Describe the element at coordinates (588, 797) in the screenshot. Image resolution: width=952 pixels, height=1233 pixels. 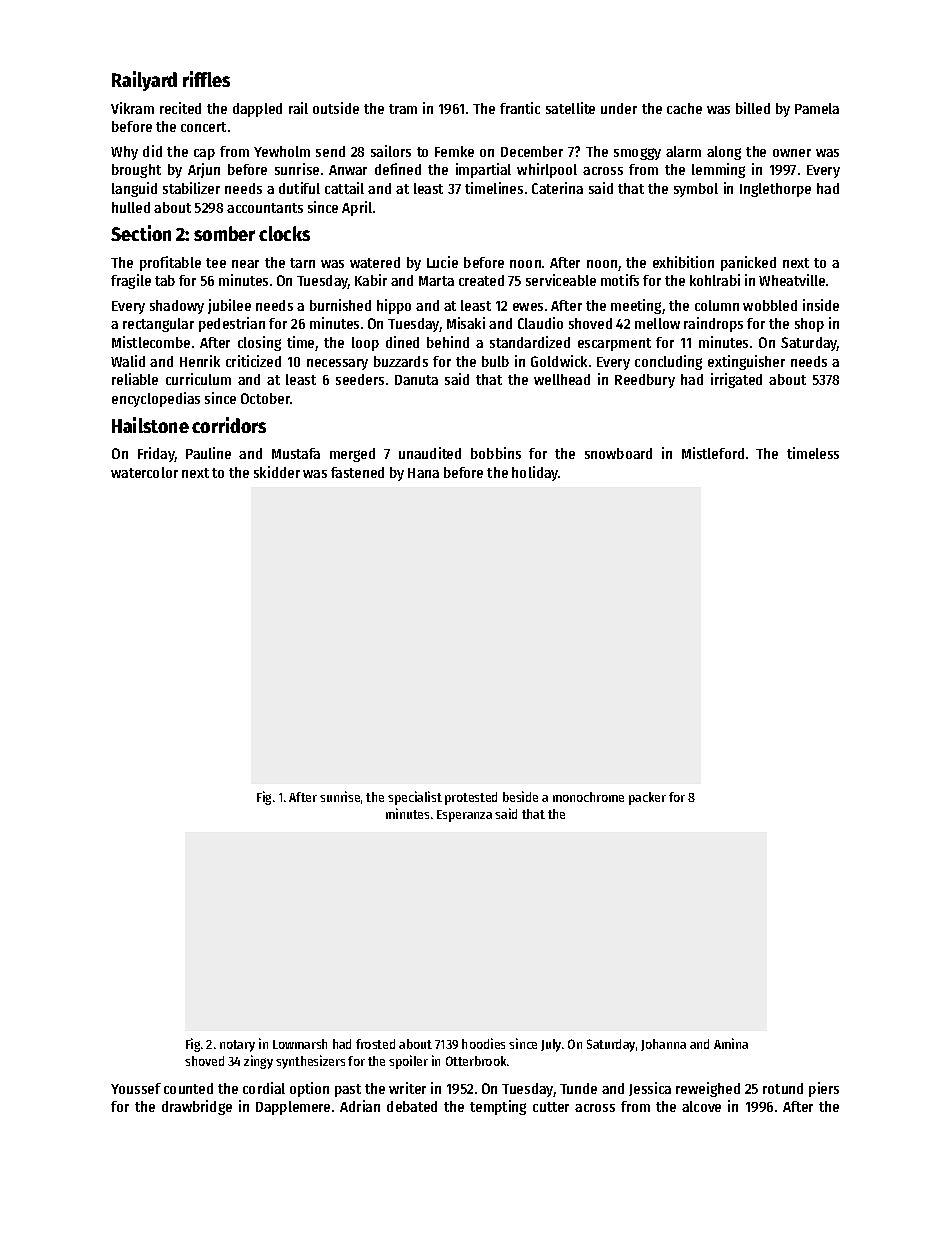
I see `monochrome` at that location.
